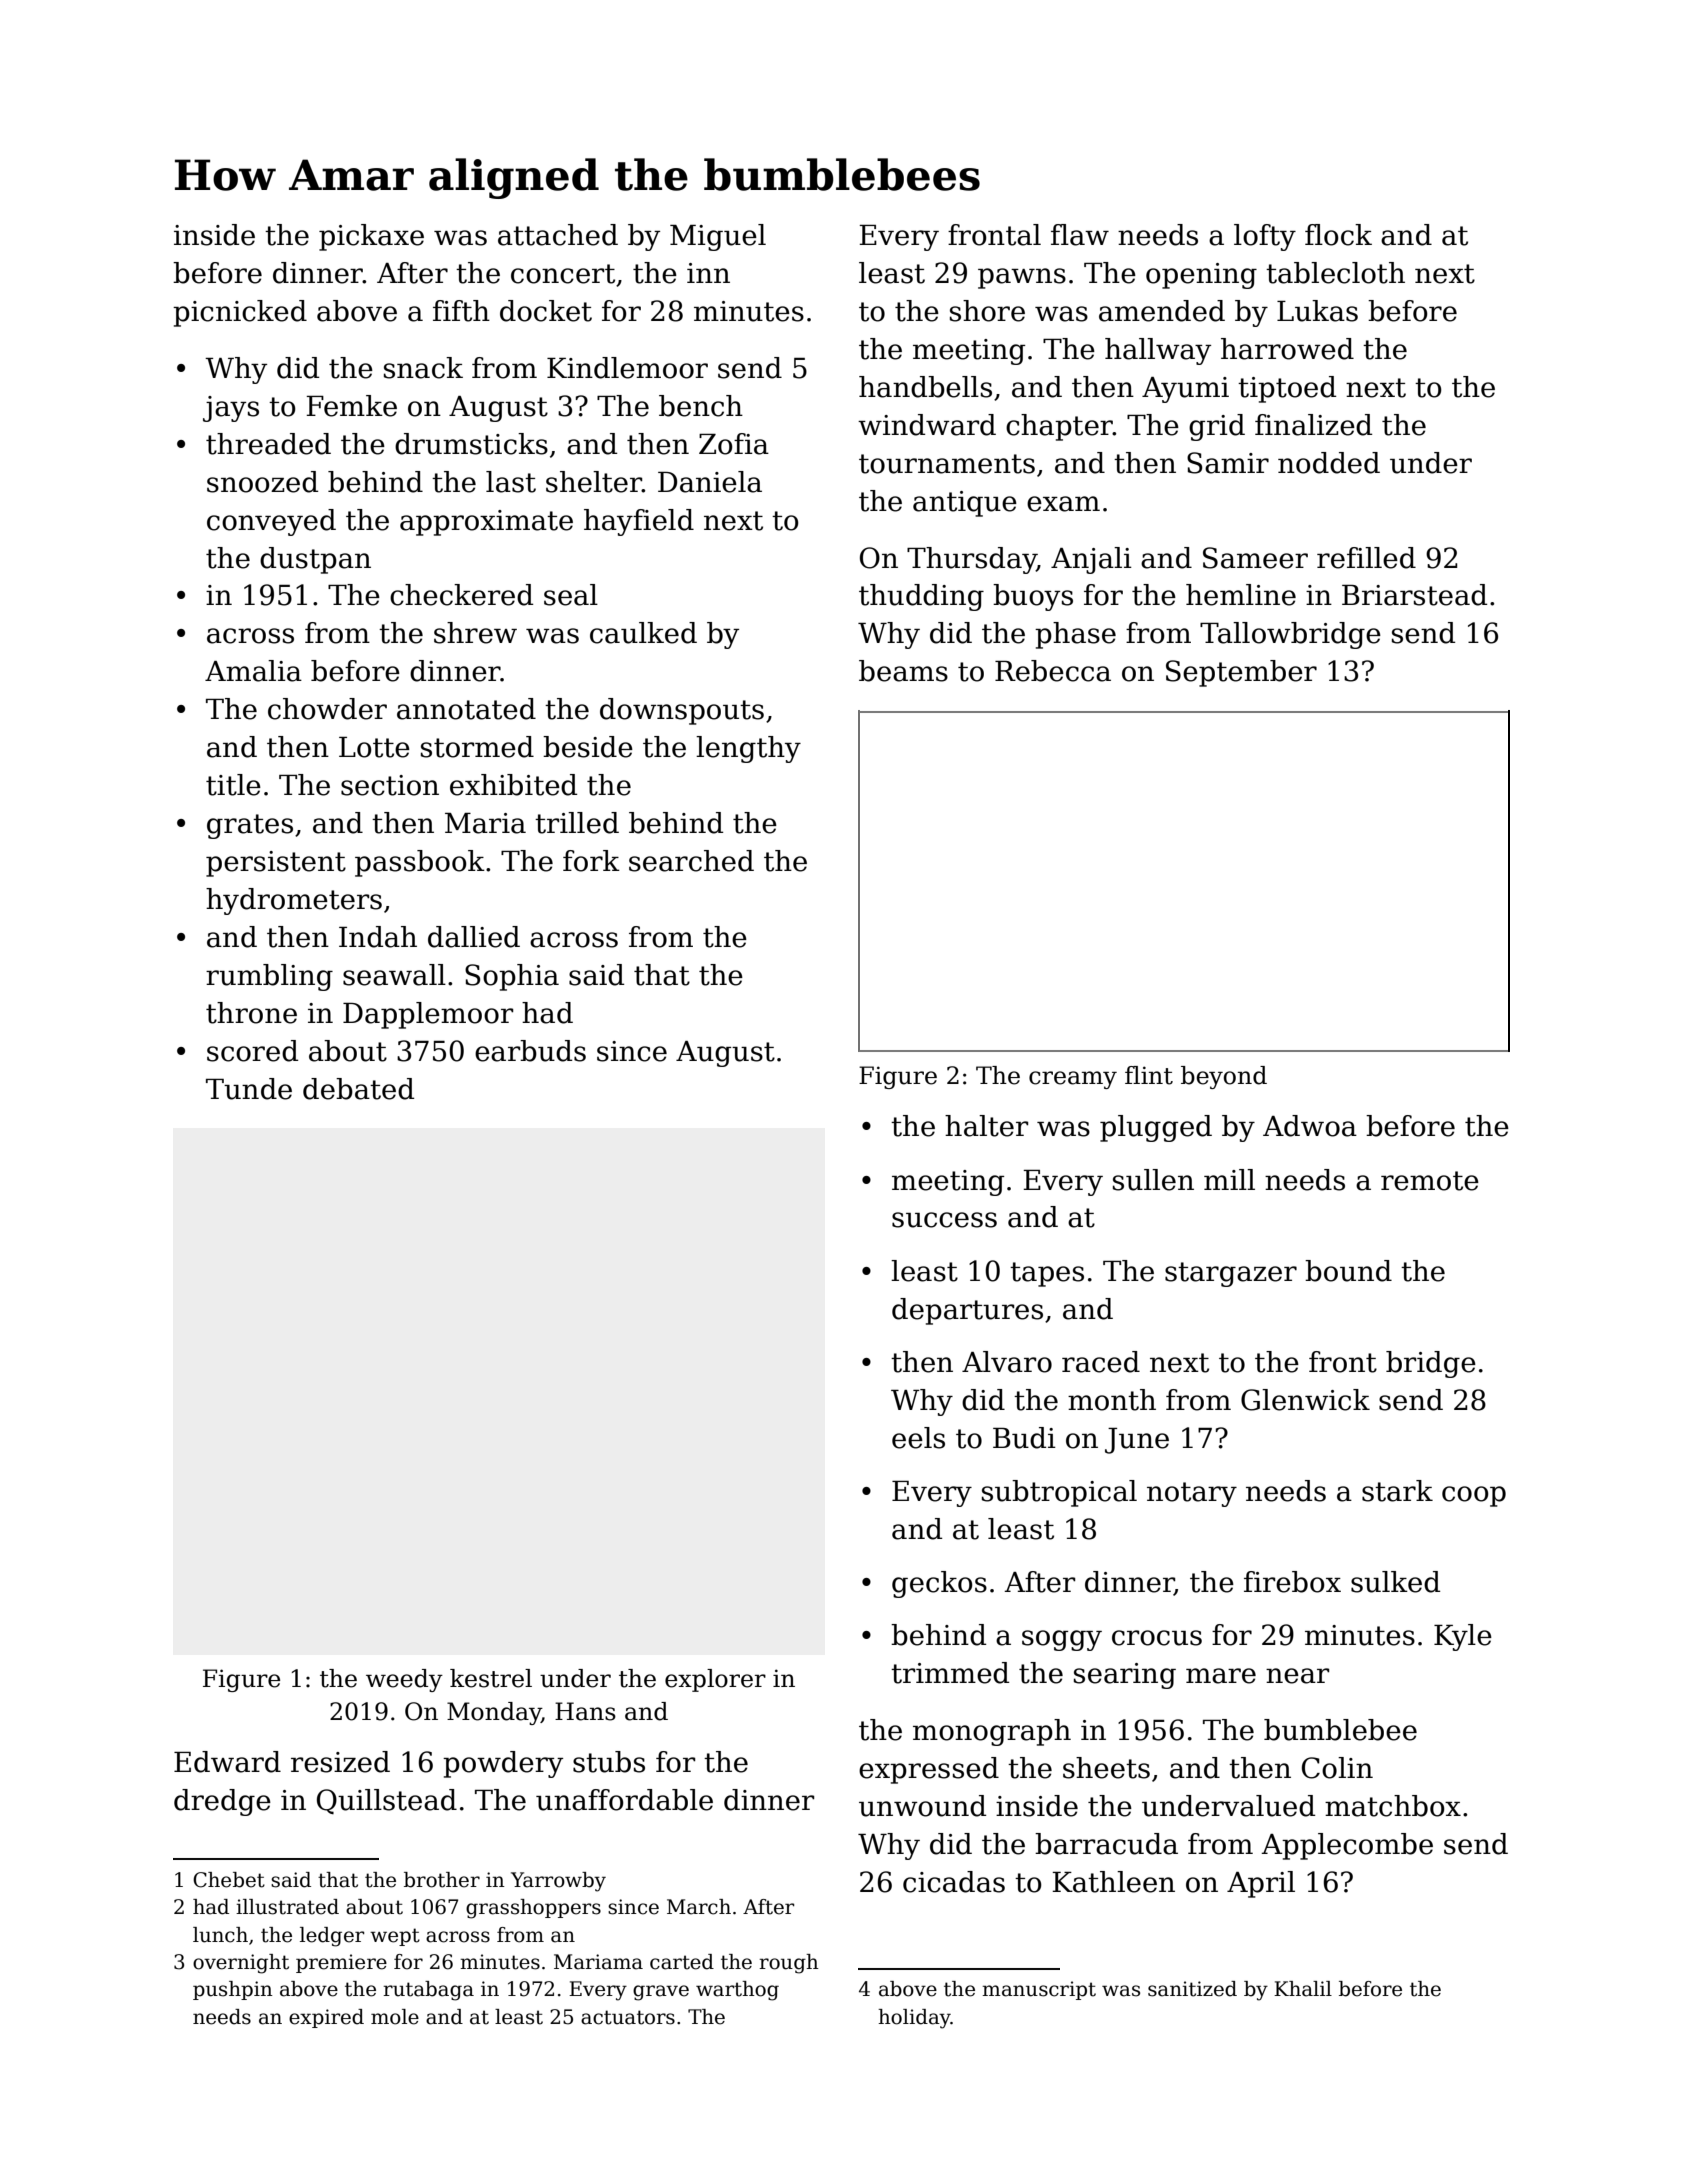 This document has width=1683, height=2178. Describe the element at coordinates (530, 1051) in the document. I see `earbuds` at that location.
